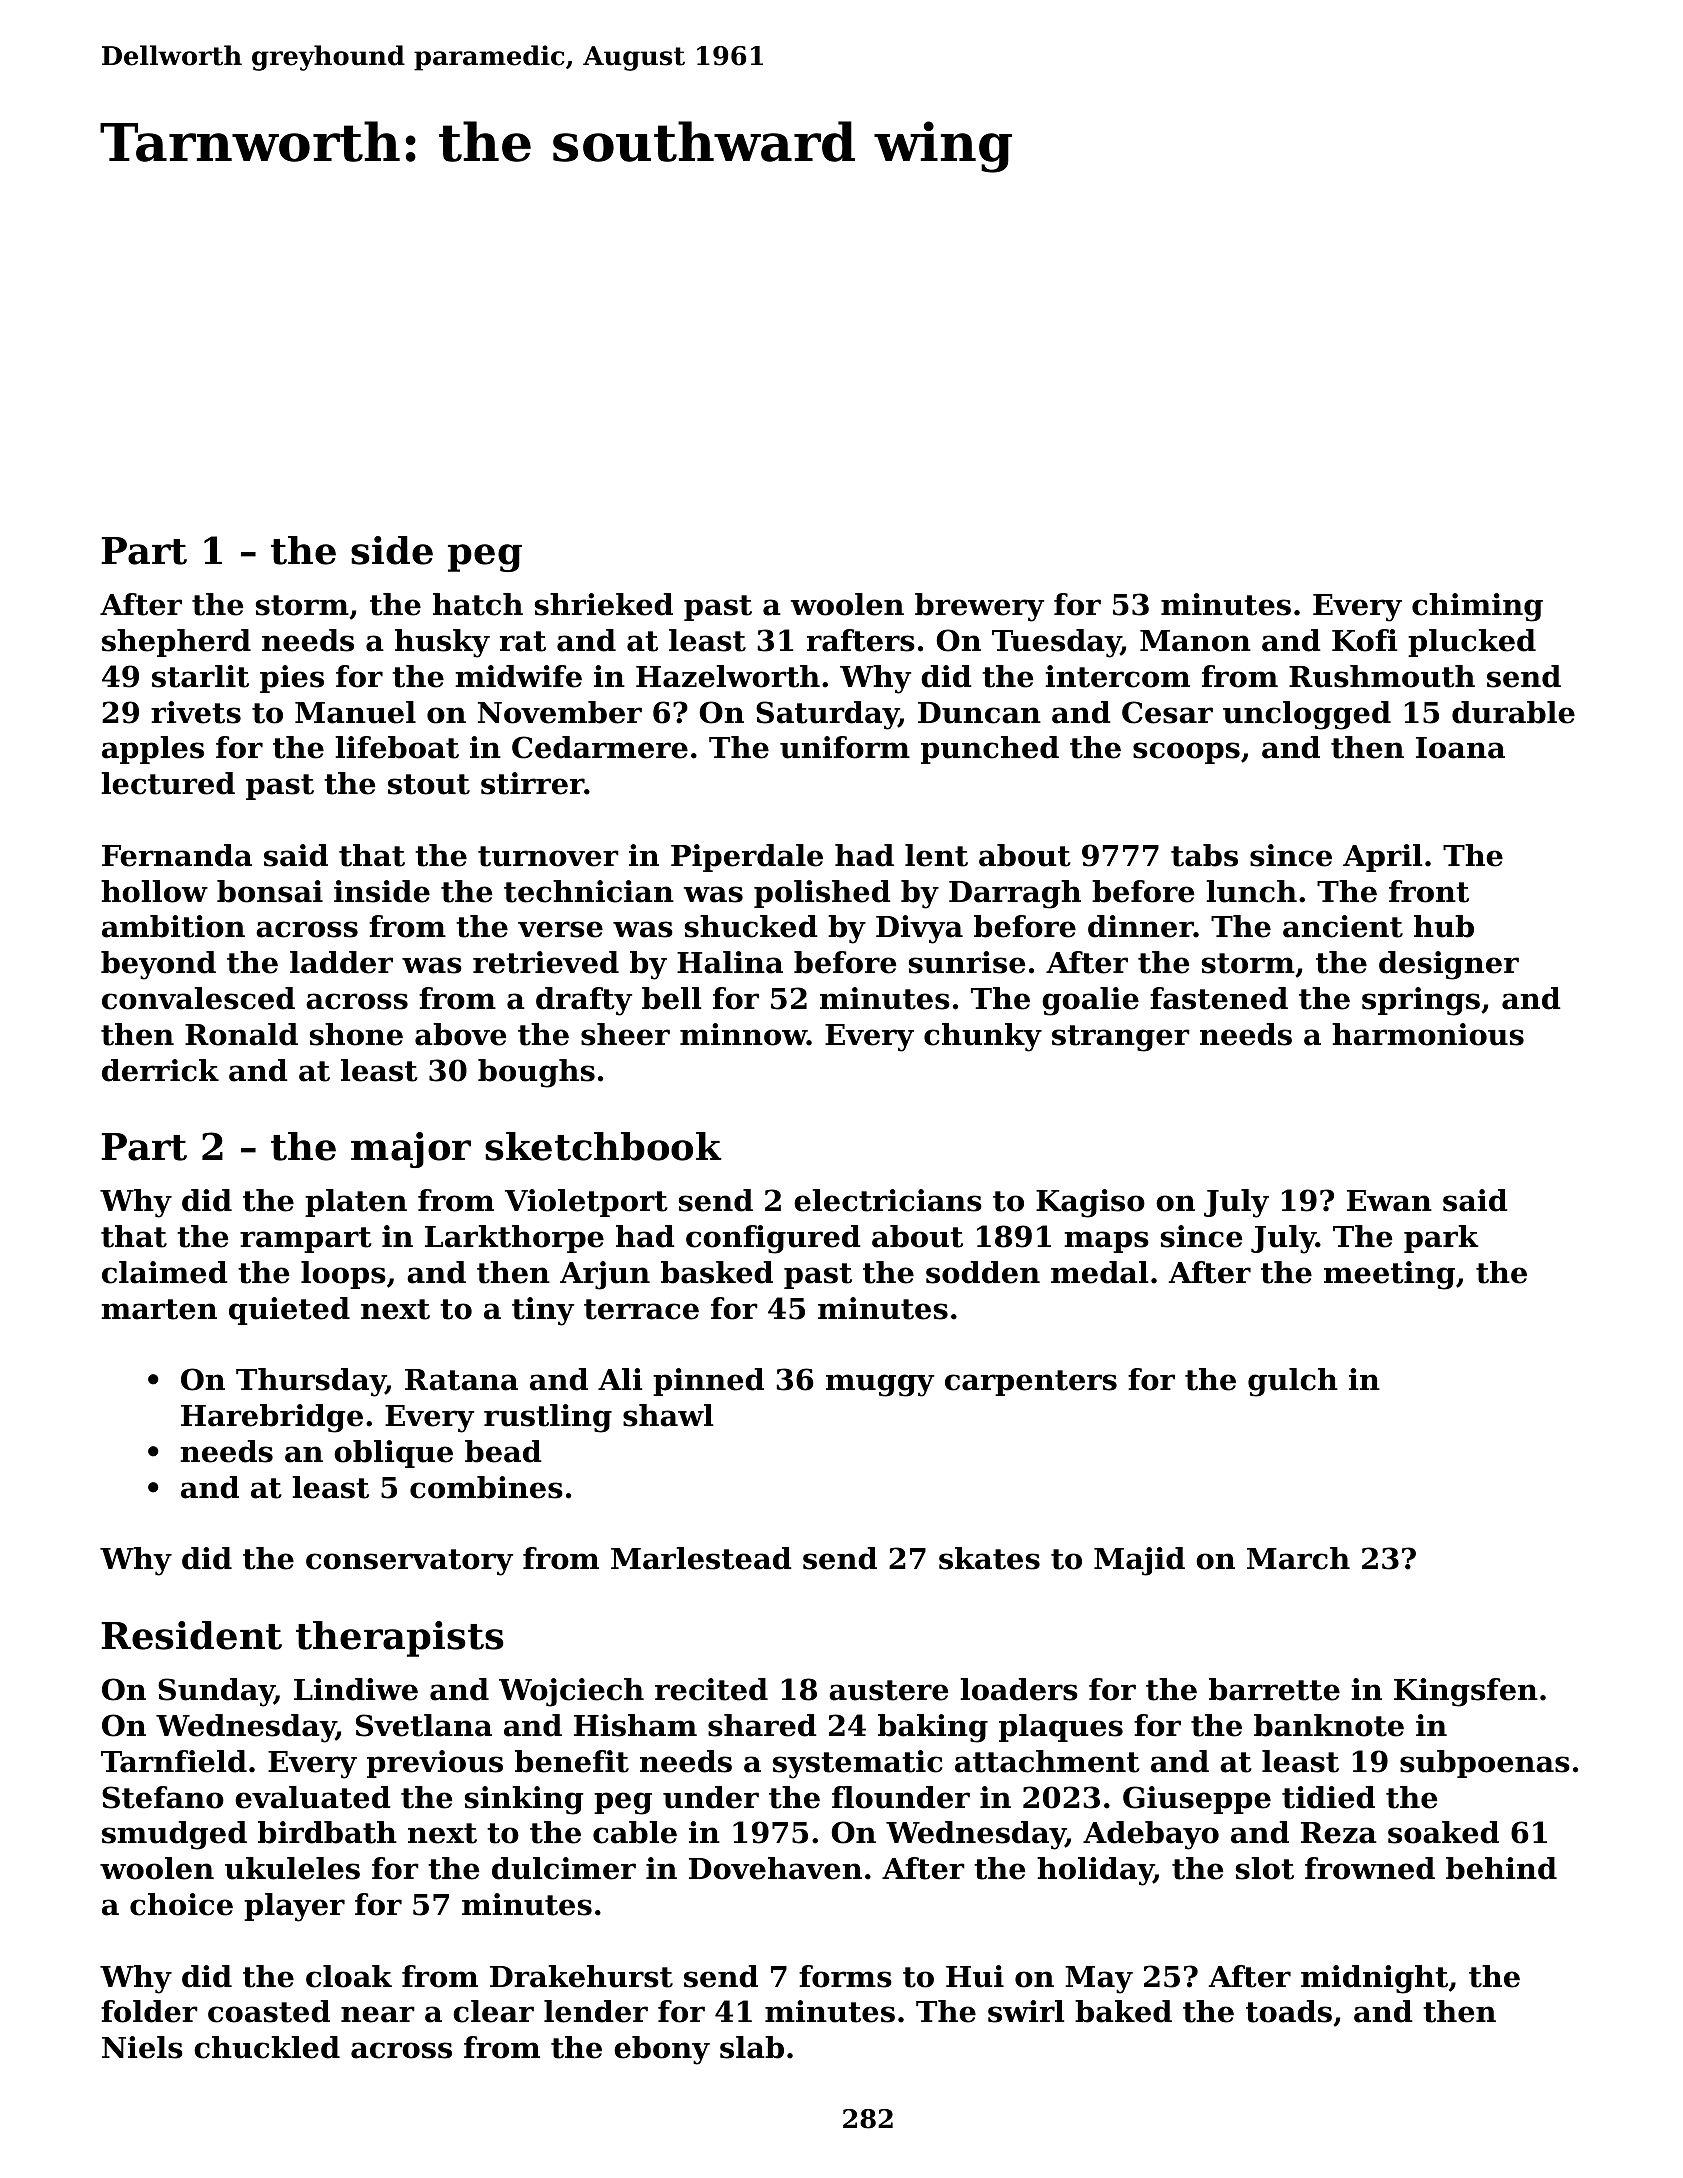  I want to click on Harebridge, so click(272, 1418).
